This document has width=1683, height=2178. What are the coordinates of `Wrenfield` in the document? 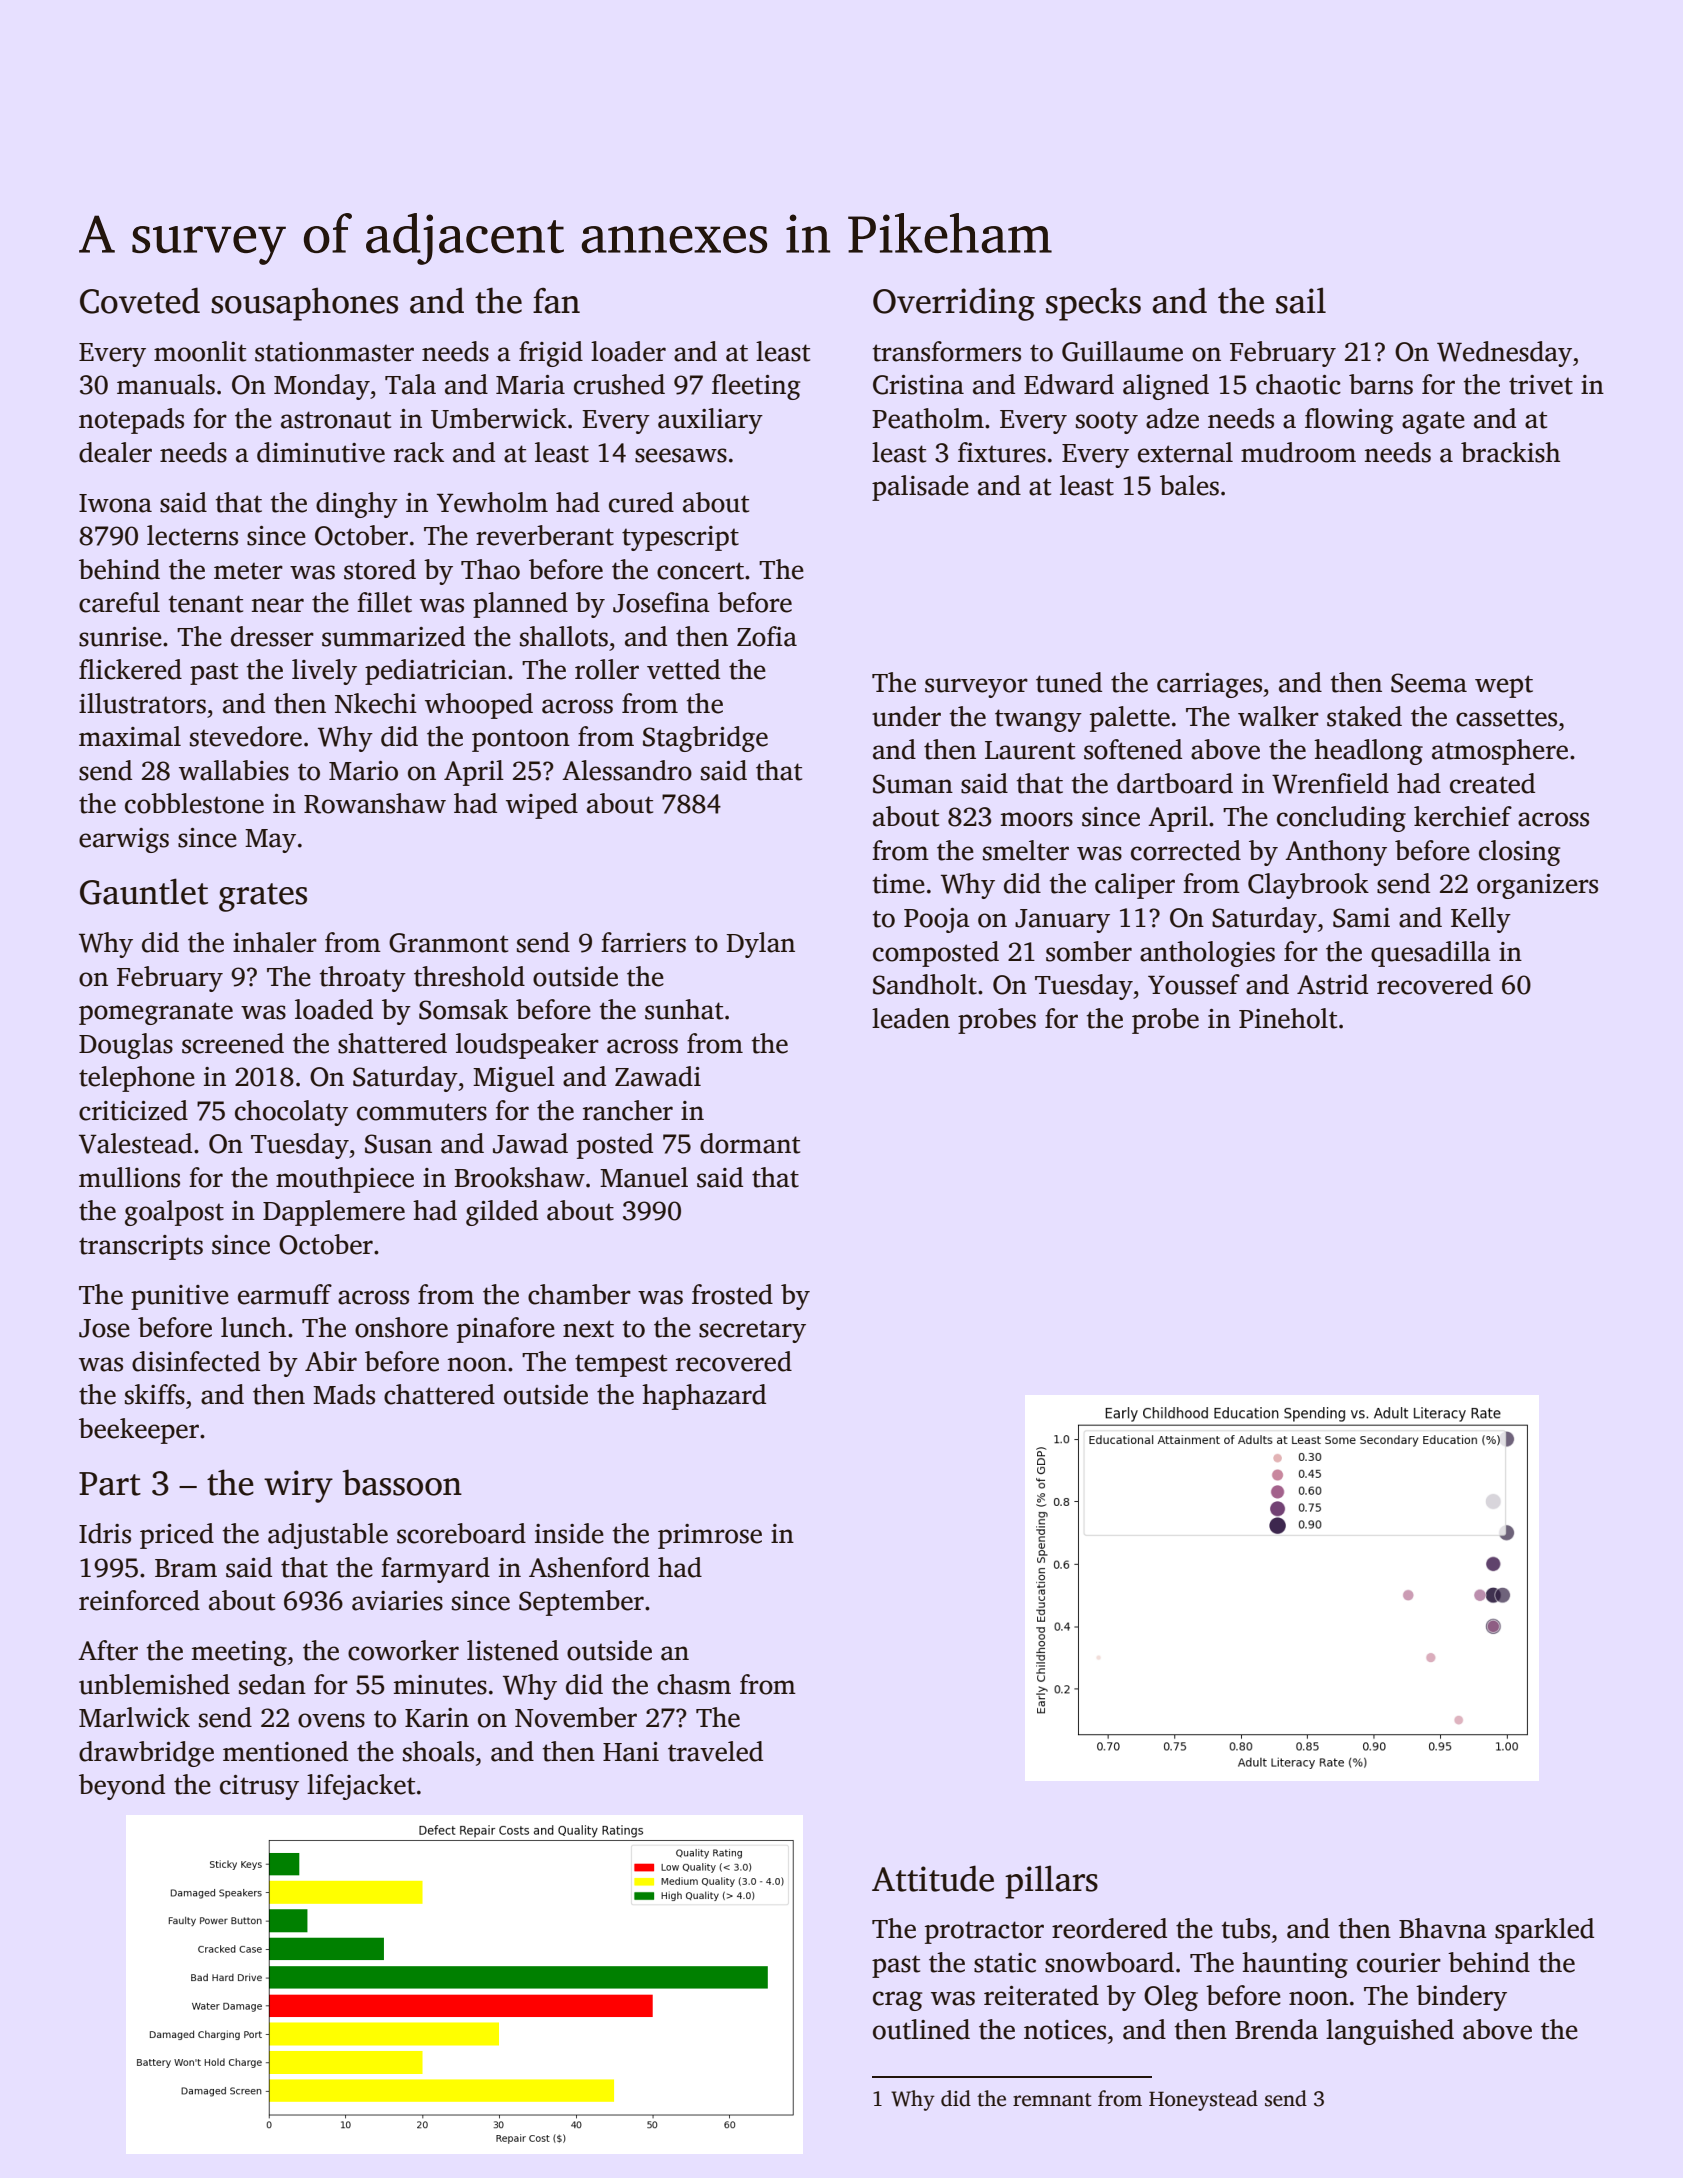 It's located at (1330, 783).
